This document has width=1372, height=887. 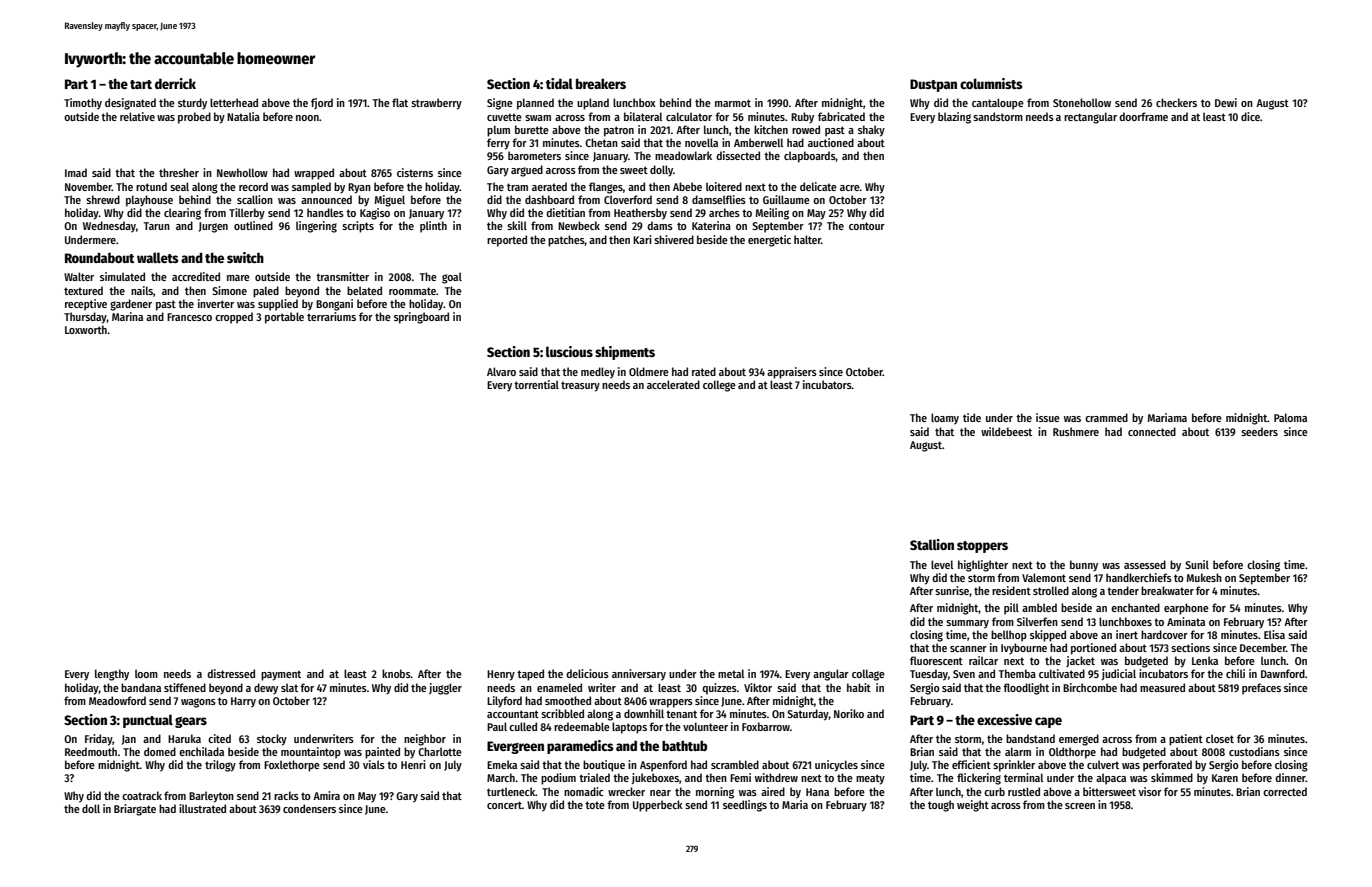 What do you see at coordinates (175, 83) in the document?
I see `derrick` at bounding box center [175, 83].
